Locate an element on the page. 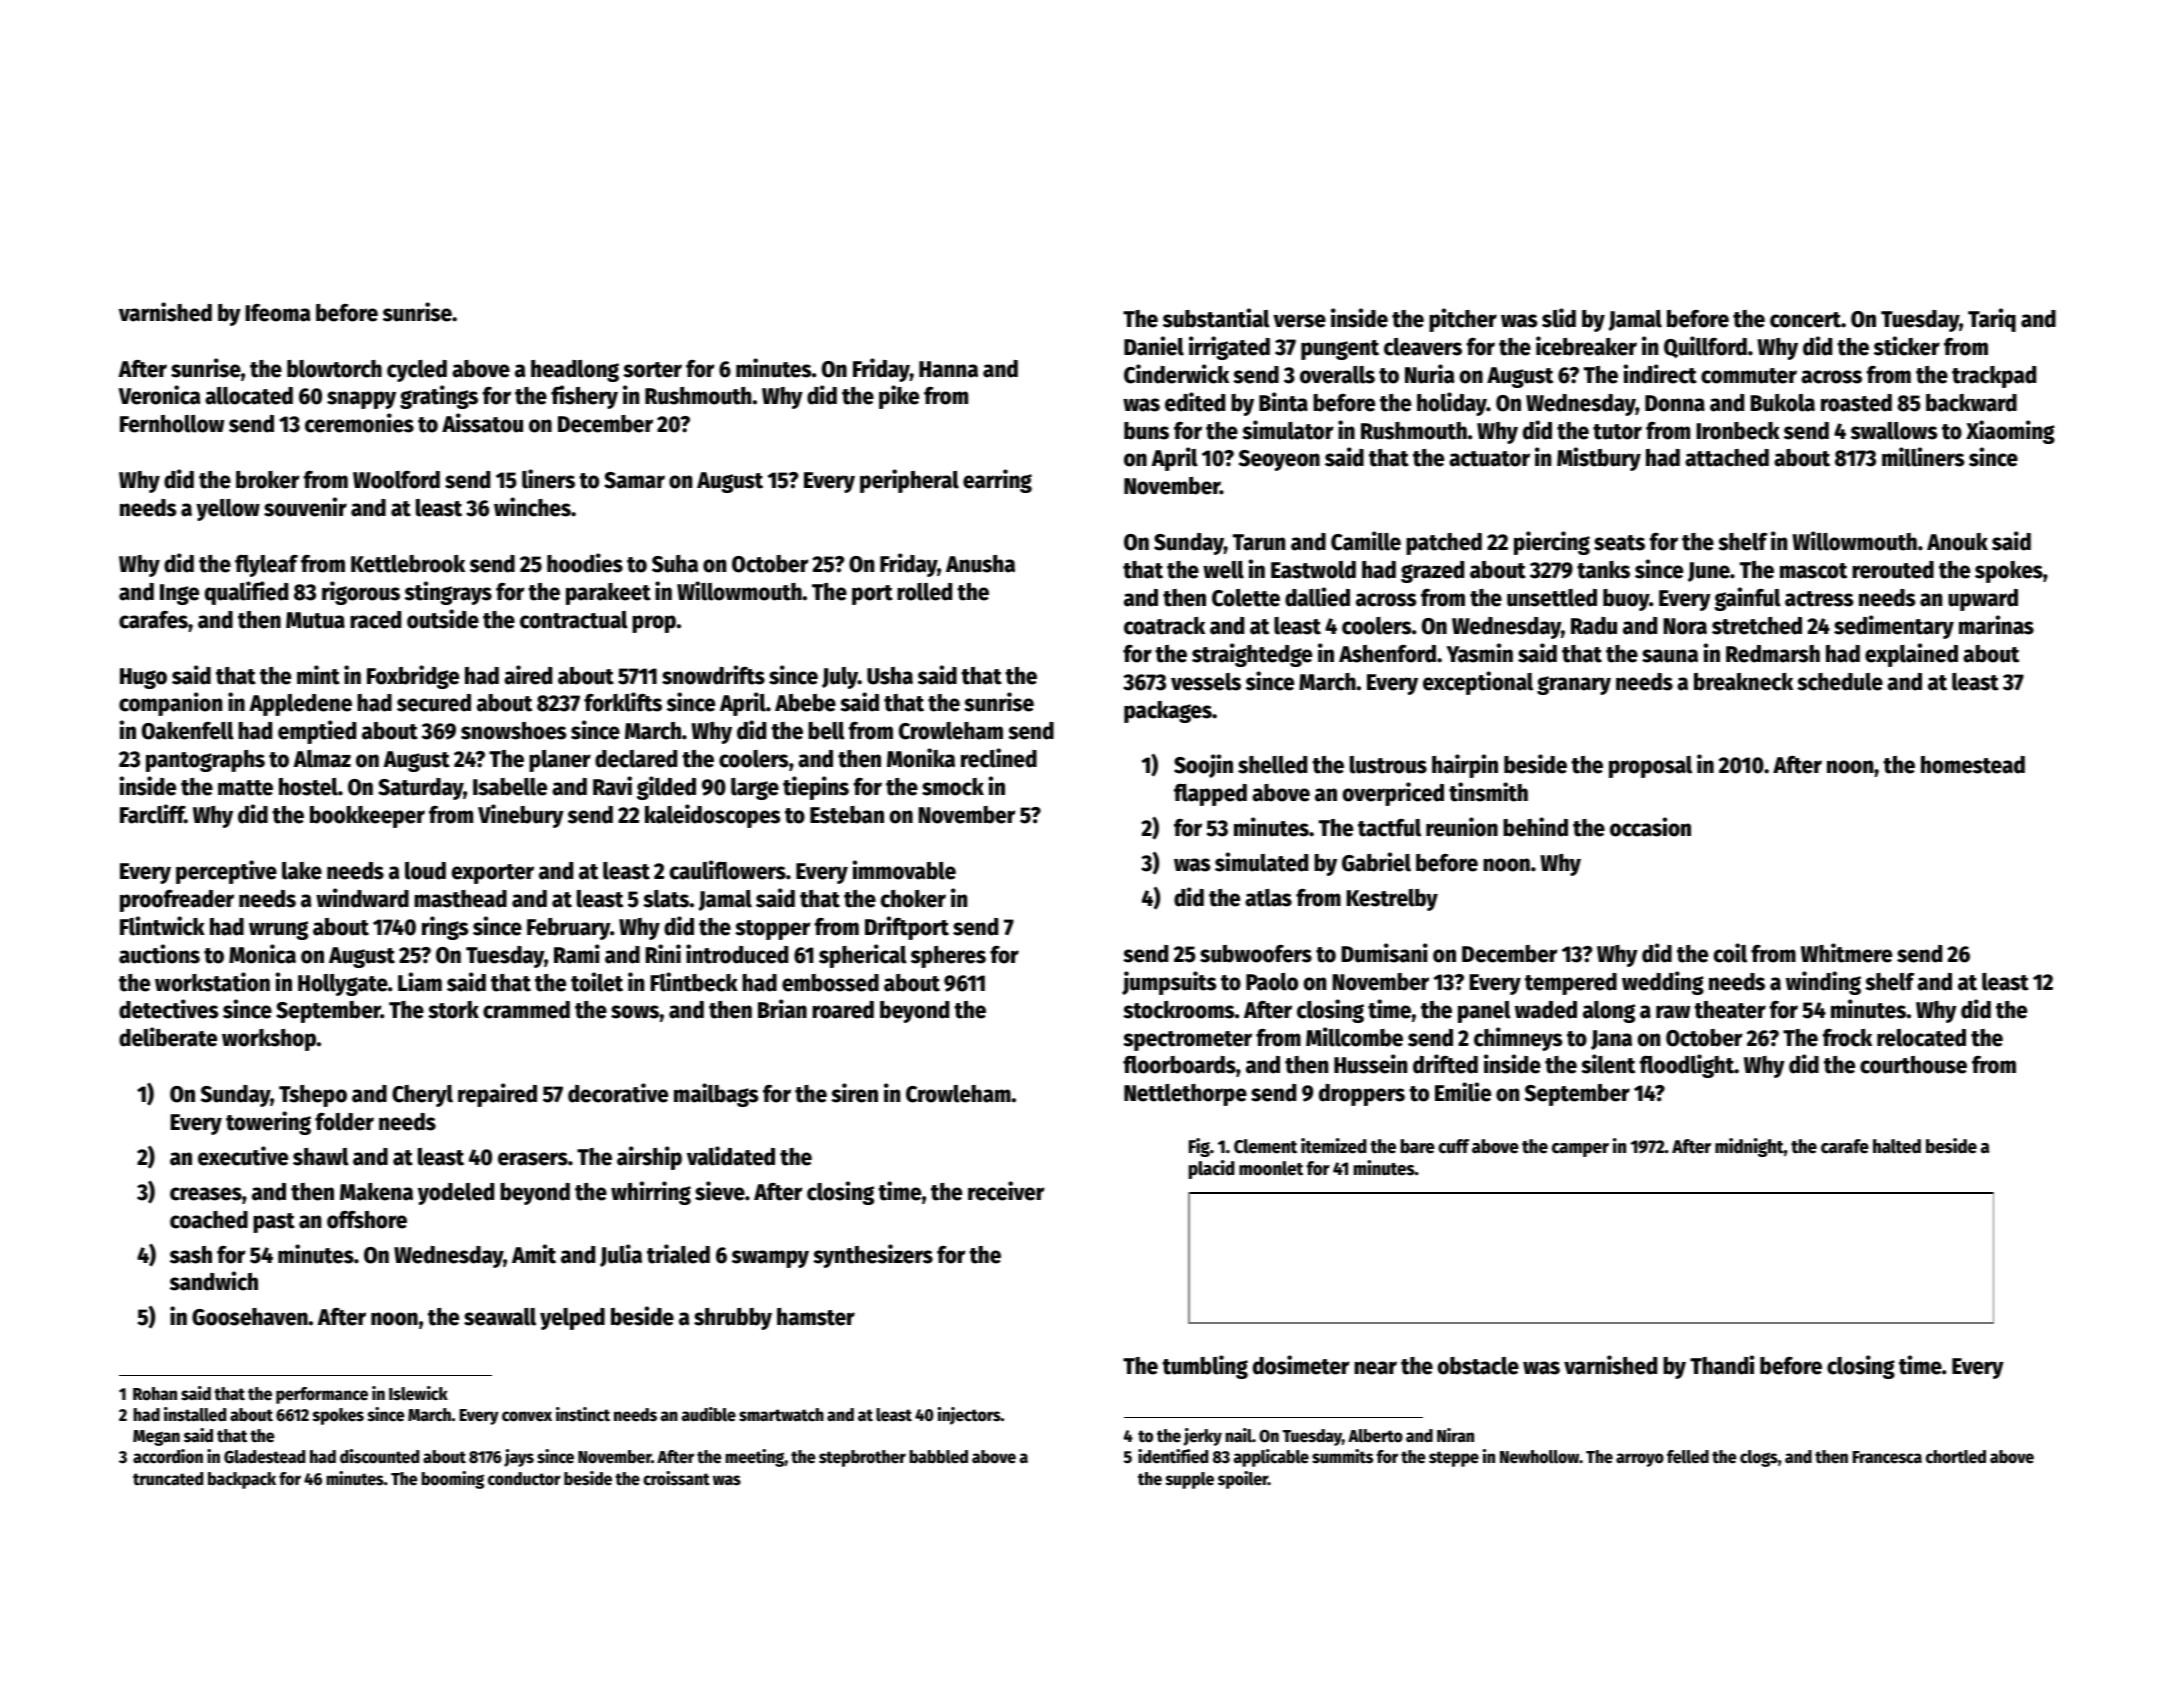 Image resolution: width=2178 pixels, height=1683 pixels. Foxbridge is located at coordinates (413, 677).
